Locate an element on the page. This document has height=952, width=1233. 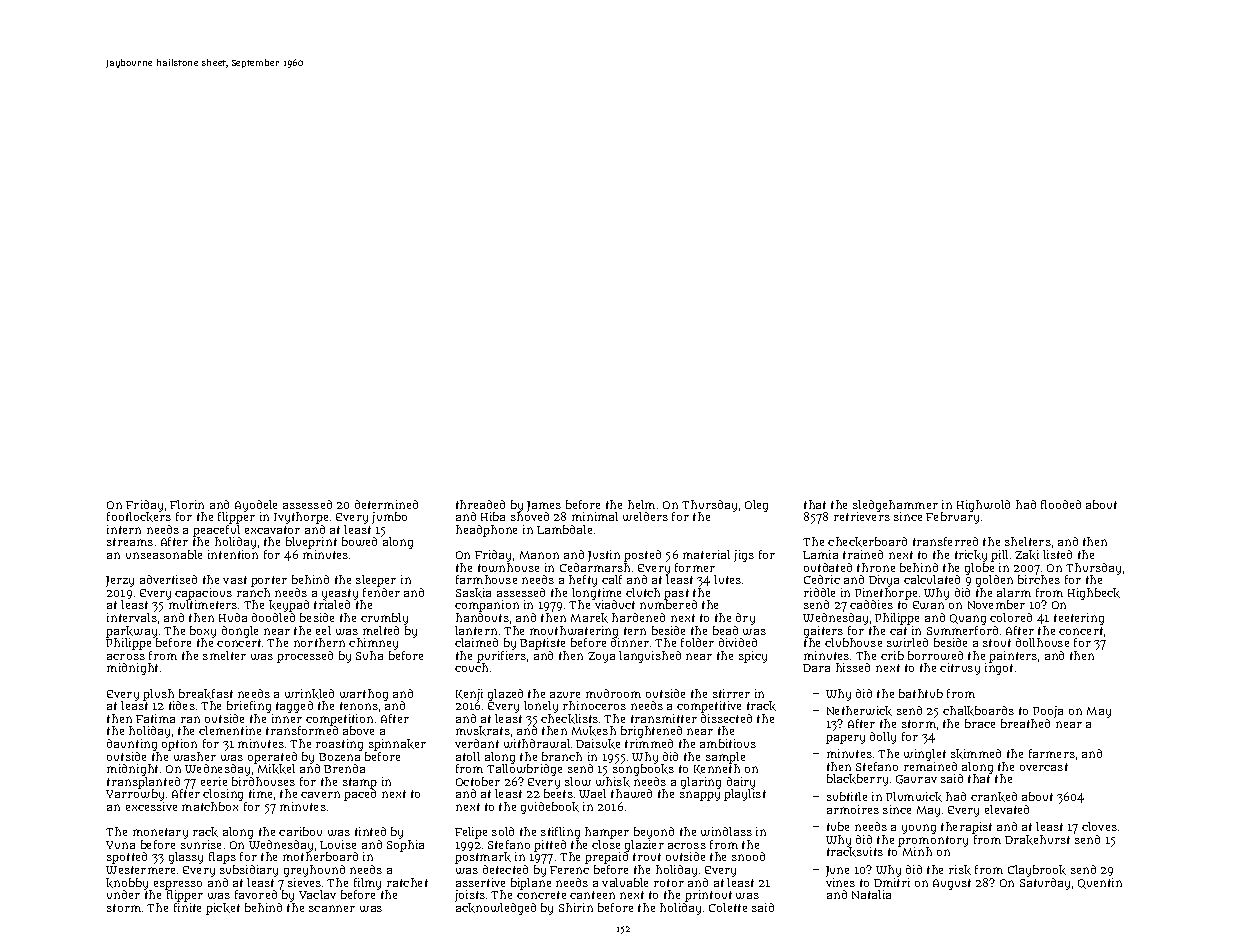
scanner is located at coordinates (332, 908).
